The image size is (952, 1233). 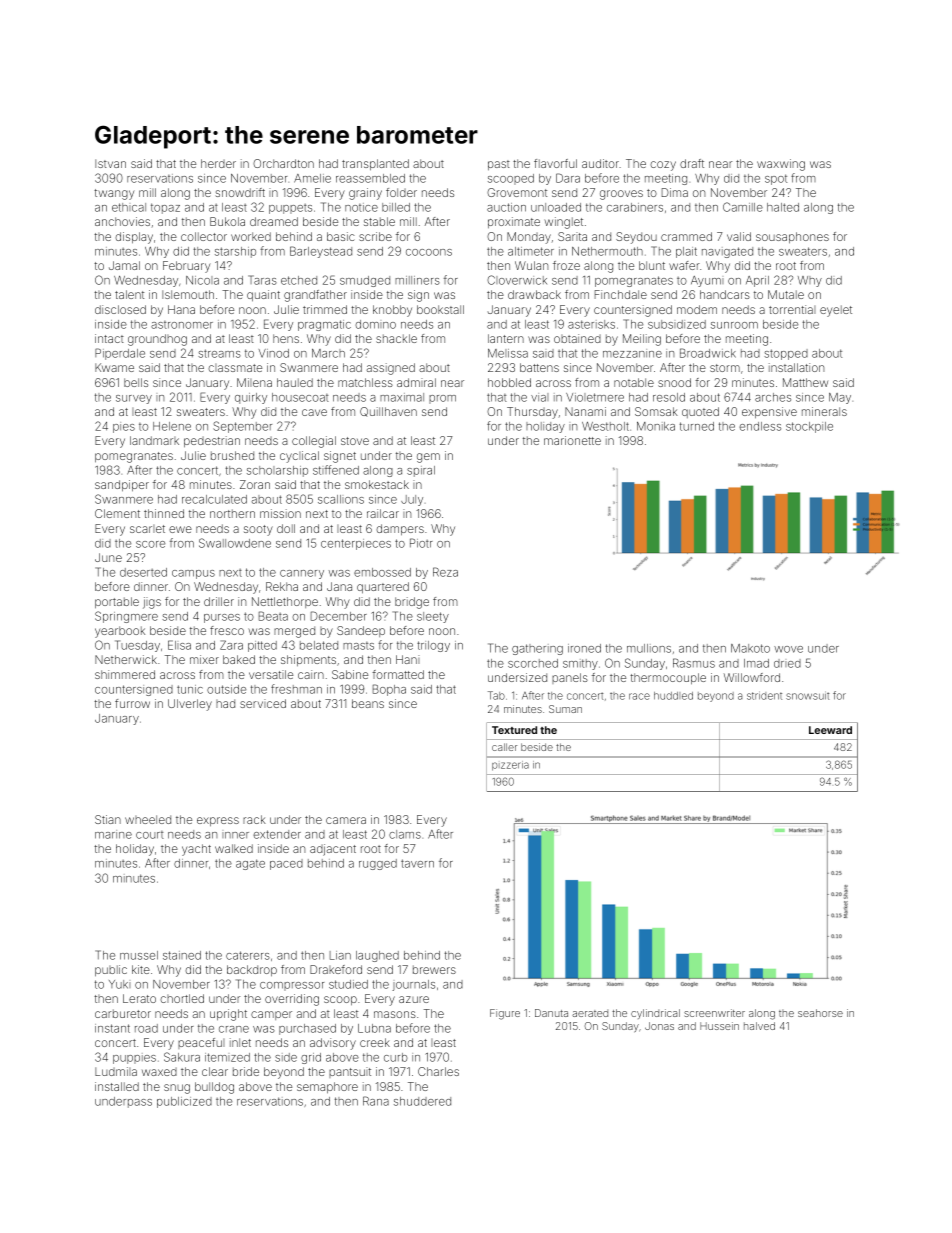 What do you see at coordinates (219, 601) in the page?
I see `driller` at bounding box center [219, 601].
